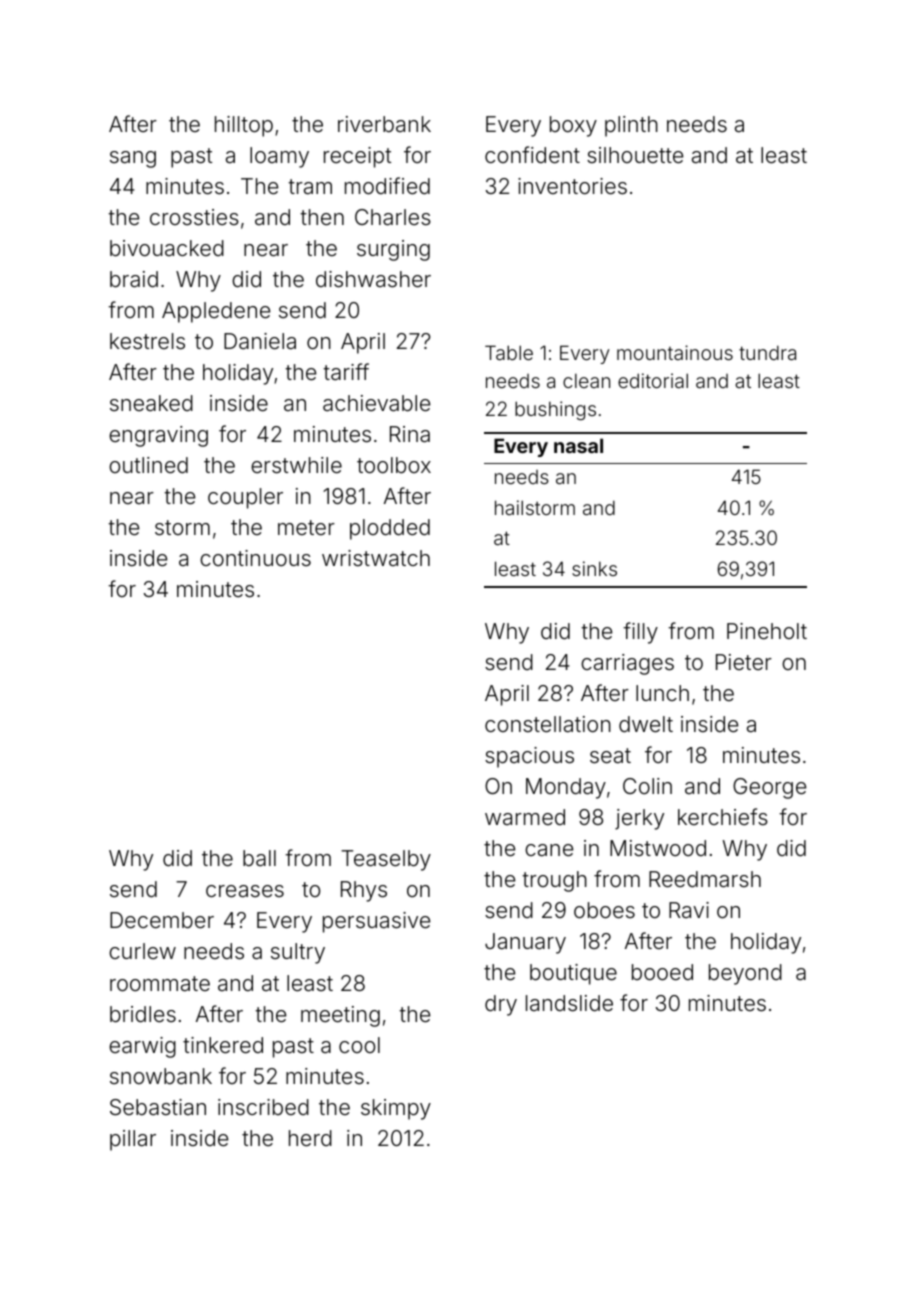 This screenshot has height=1300, width=916. What do you see at coordinates (373, 279) in the screenshot?
I see `dishwasher` at bounding box center [373, 279].
